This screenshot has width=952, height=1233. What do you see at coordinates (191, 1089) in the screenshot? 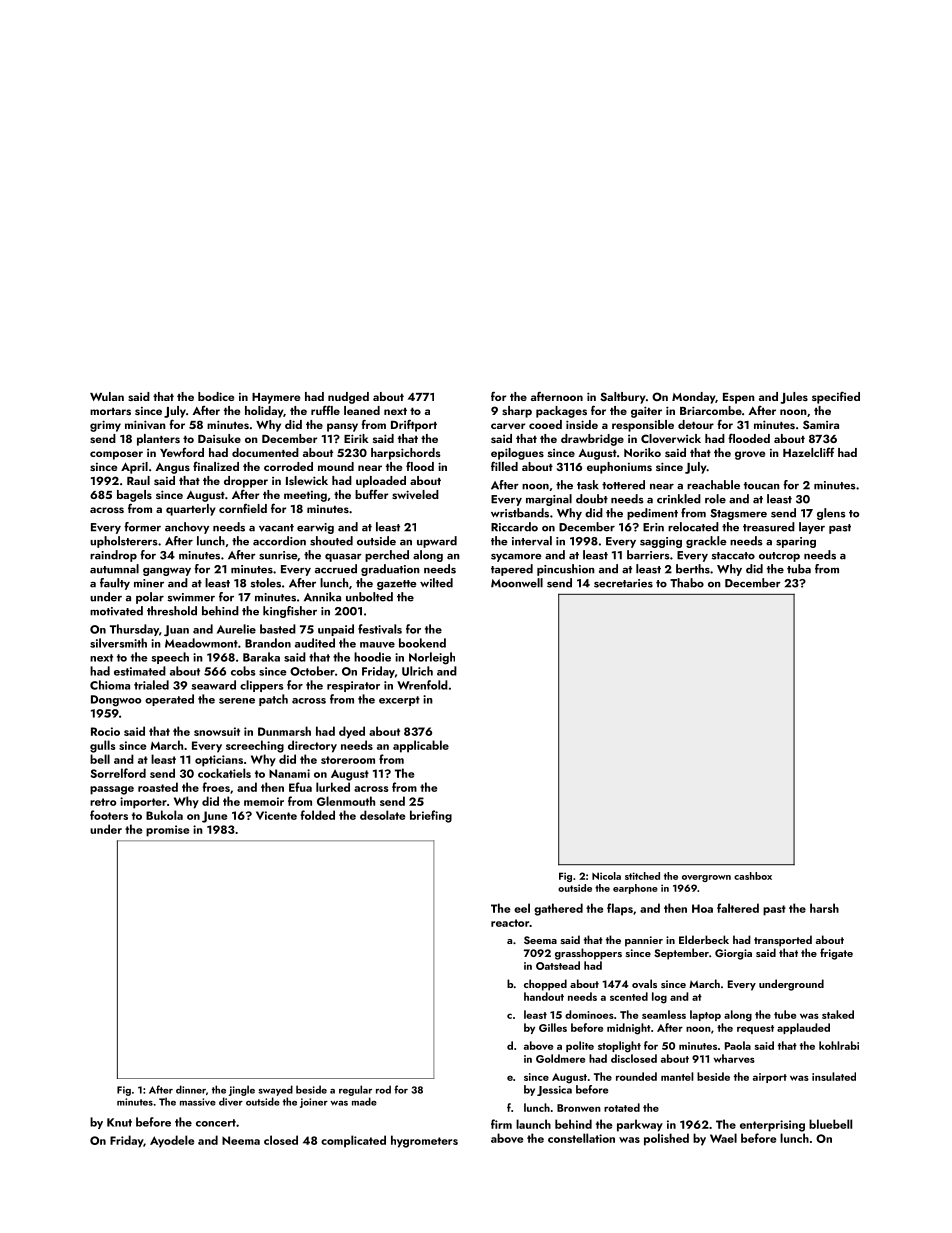
I see `dinner` at bounding box center [191, 1089].
